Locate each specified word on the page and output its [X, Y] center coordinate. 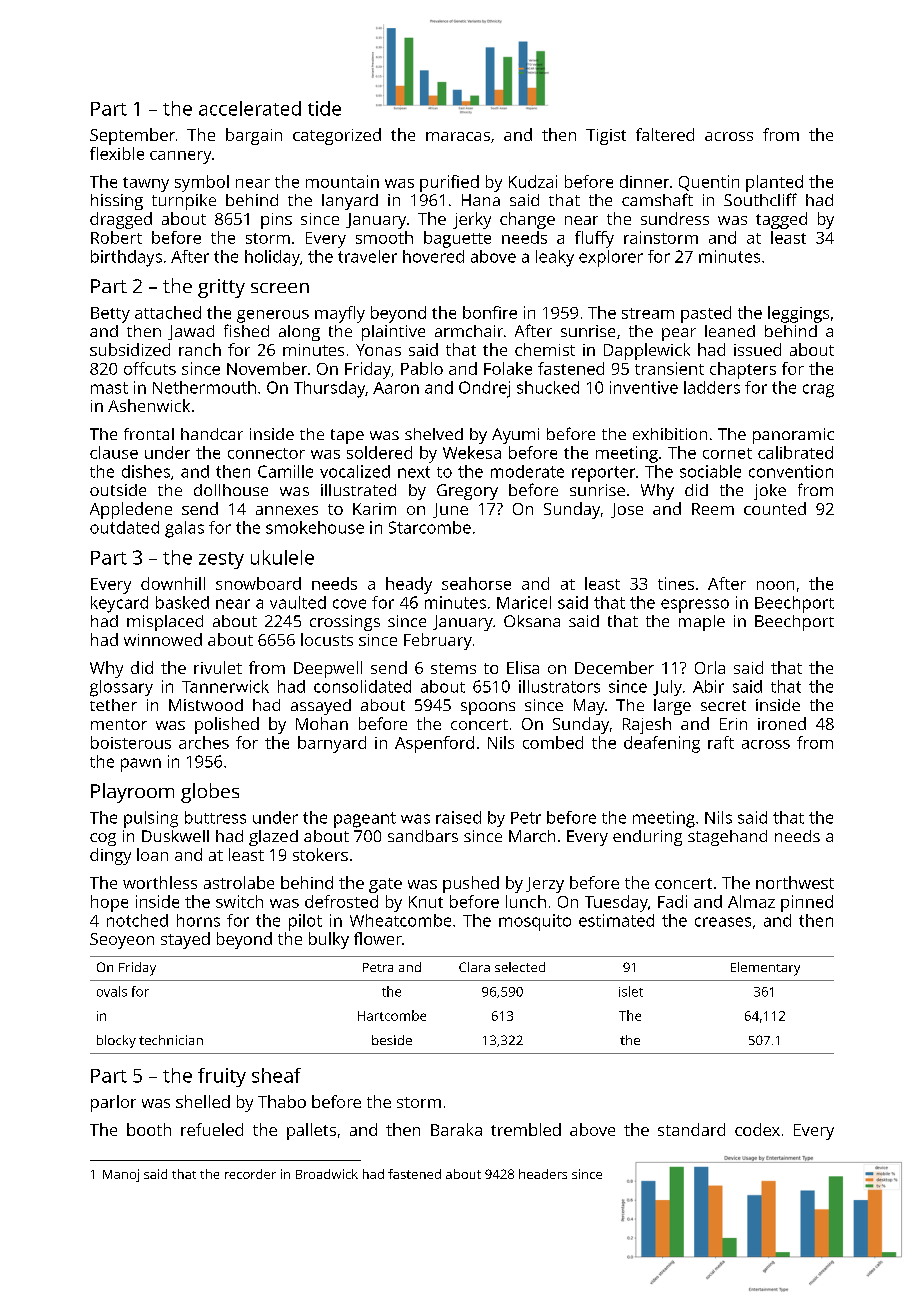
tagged [781, 220]
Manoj [121, 1175]
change [527, 220]
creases [723, 922]
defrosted [341, 901]
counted [775, 508]
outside [118, 490]
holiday [272, 258]
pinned [807, 903]
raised [458, 817]
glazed [273, 838]
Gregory [467, 492]
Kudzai [533, 181]
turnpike [184, 202]
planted [774, 183]
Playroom [132, 793]
